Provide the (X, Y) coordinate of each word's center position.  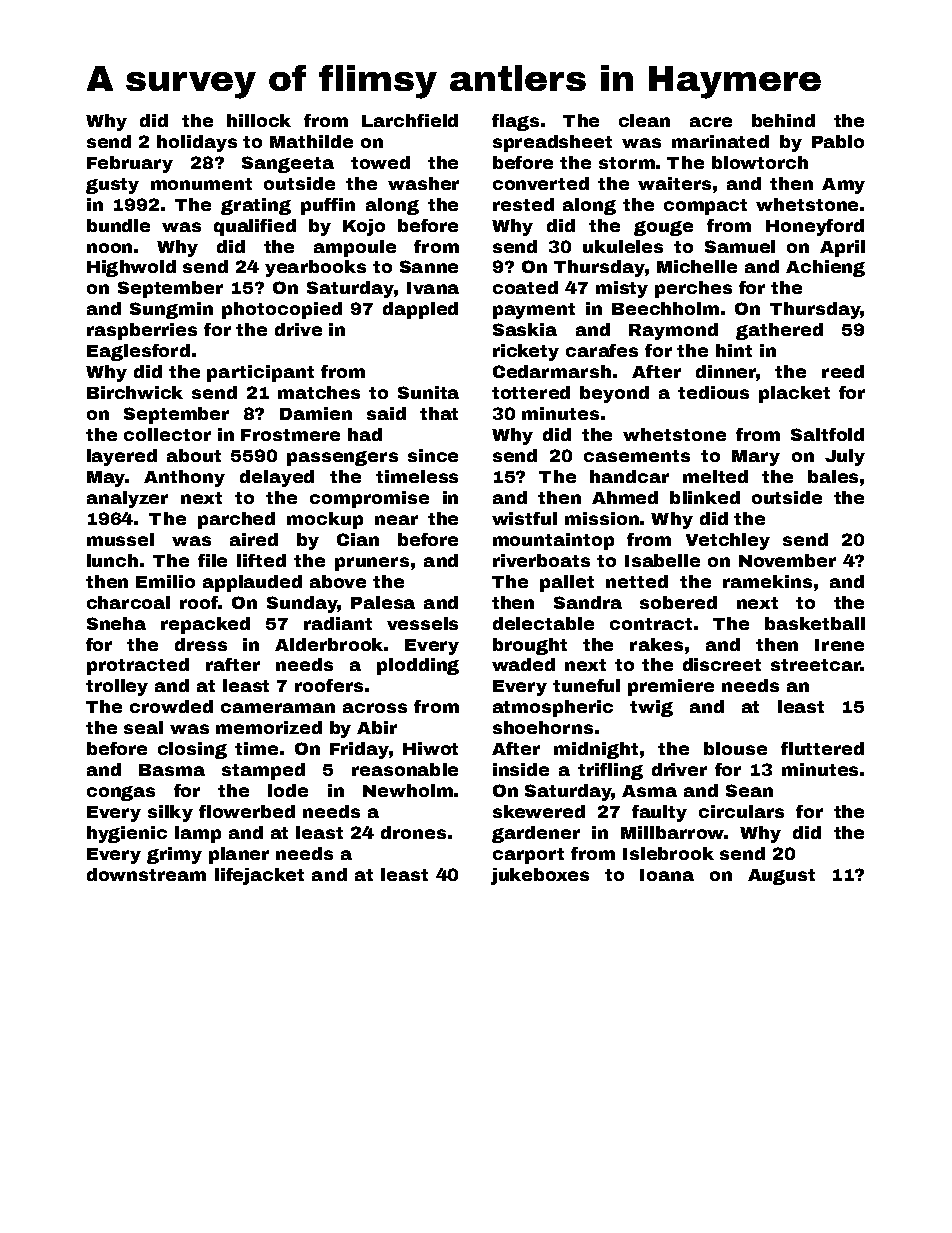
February (130, 164)
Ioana (667, 875)
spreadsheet (552, 143)
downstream (146, 874)
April (842, 248)
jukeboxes (540, 876)
